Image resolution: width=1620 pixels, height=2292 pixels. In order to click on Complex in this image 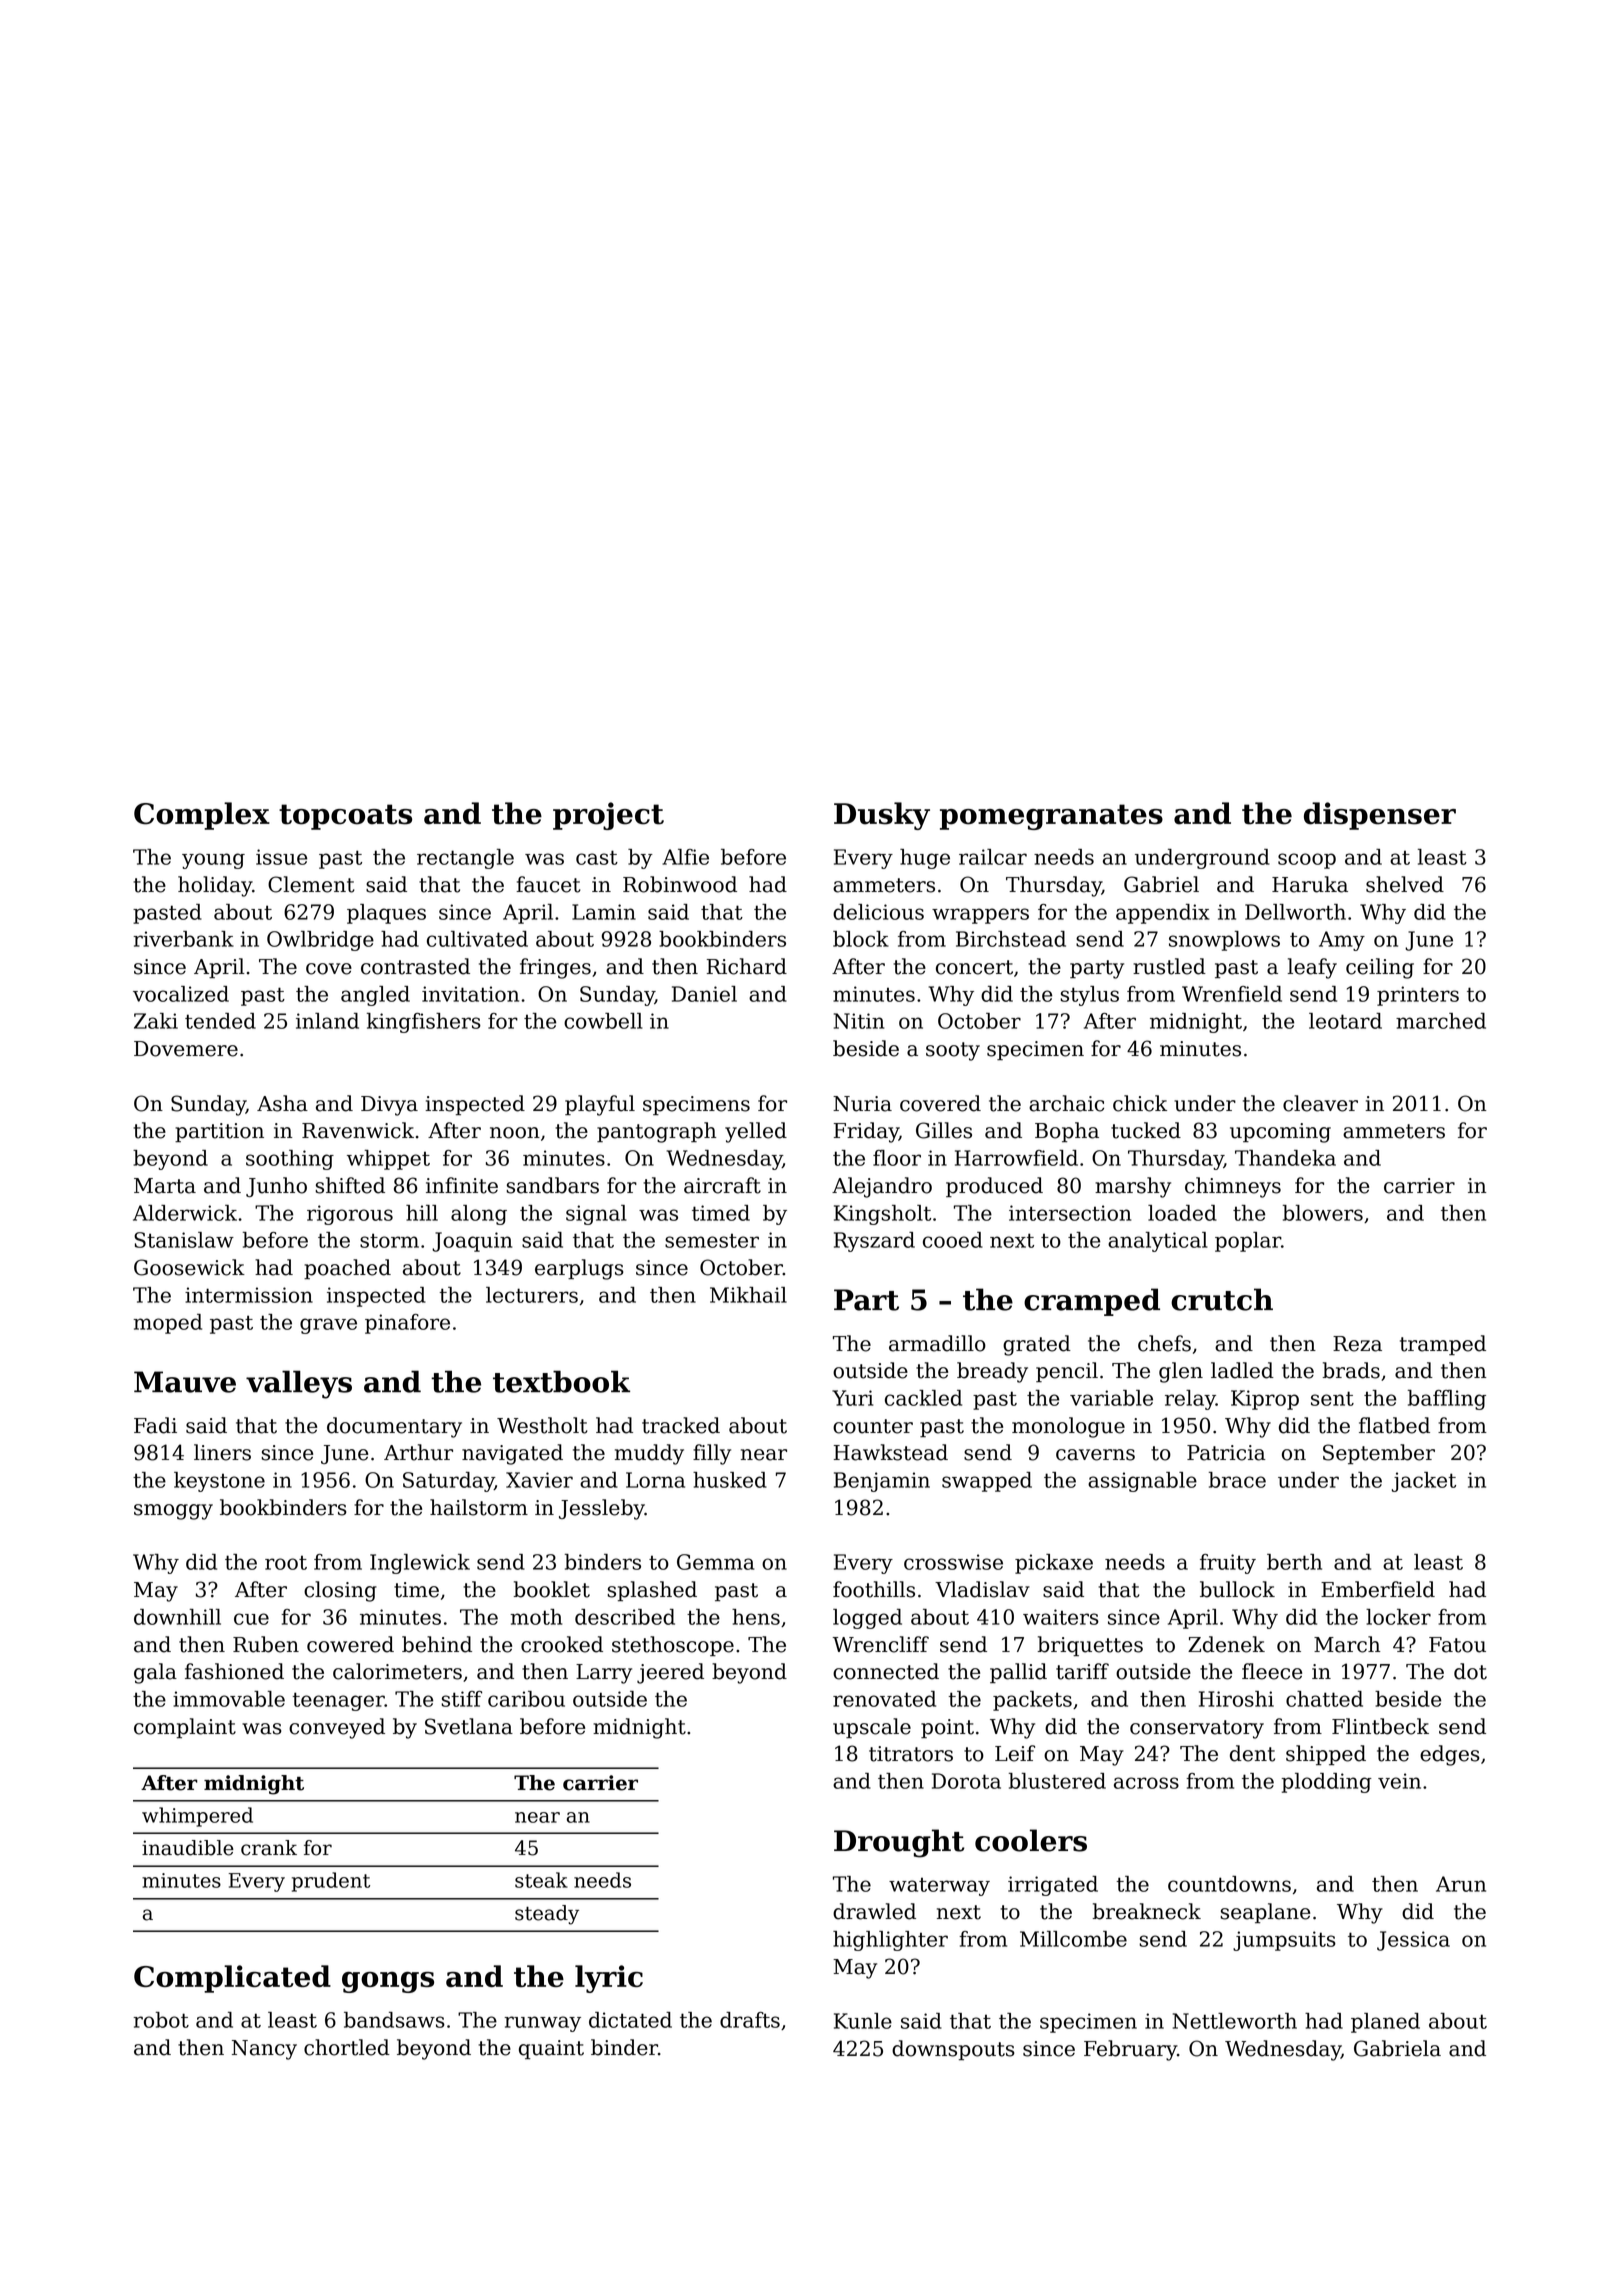, I will do `click(202, 816)`.
